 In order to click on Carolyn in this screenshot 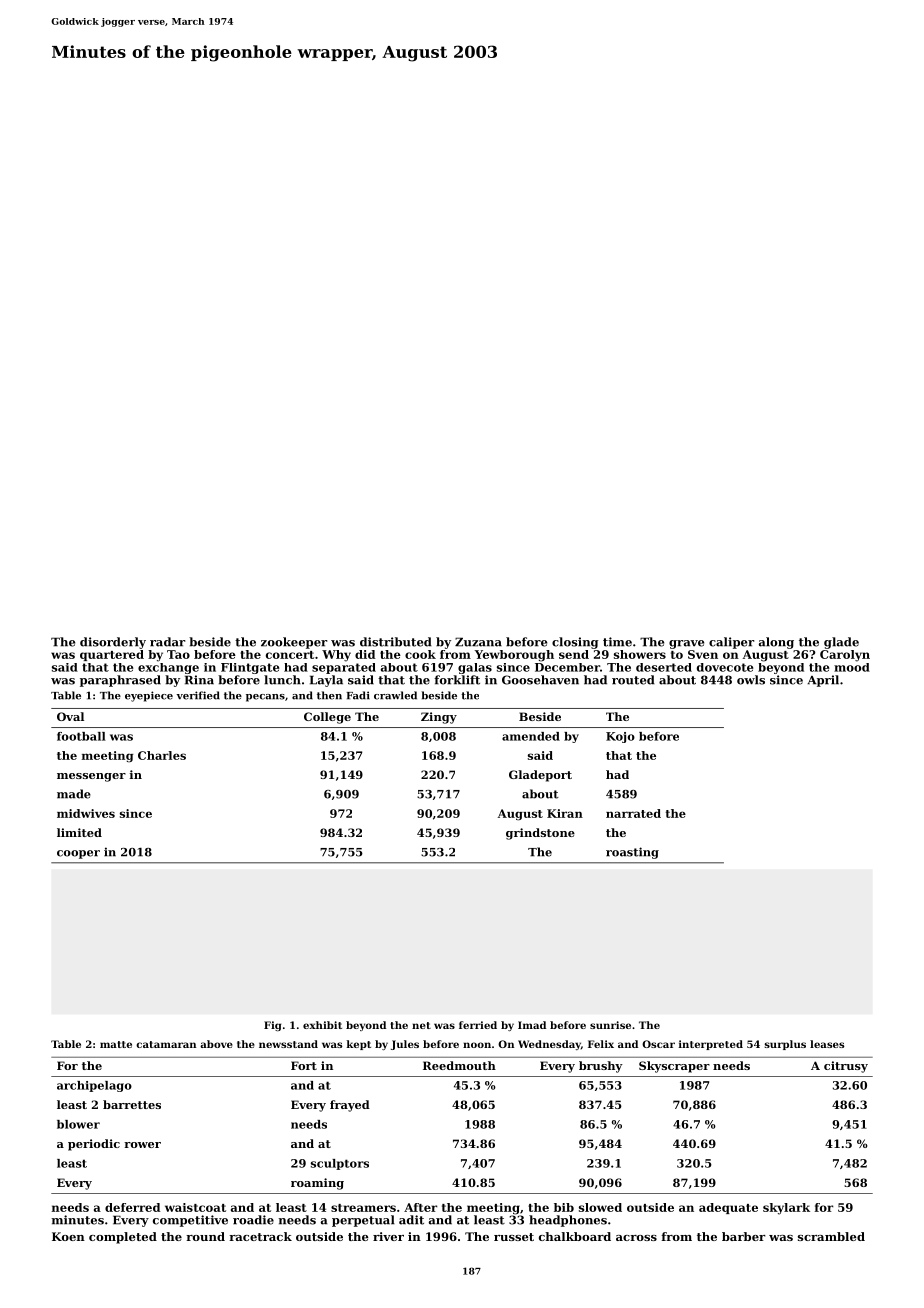, I will do `click(845, 656)`.
